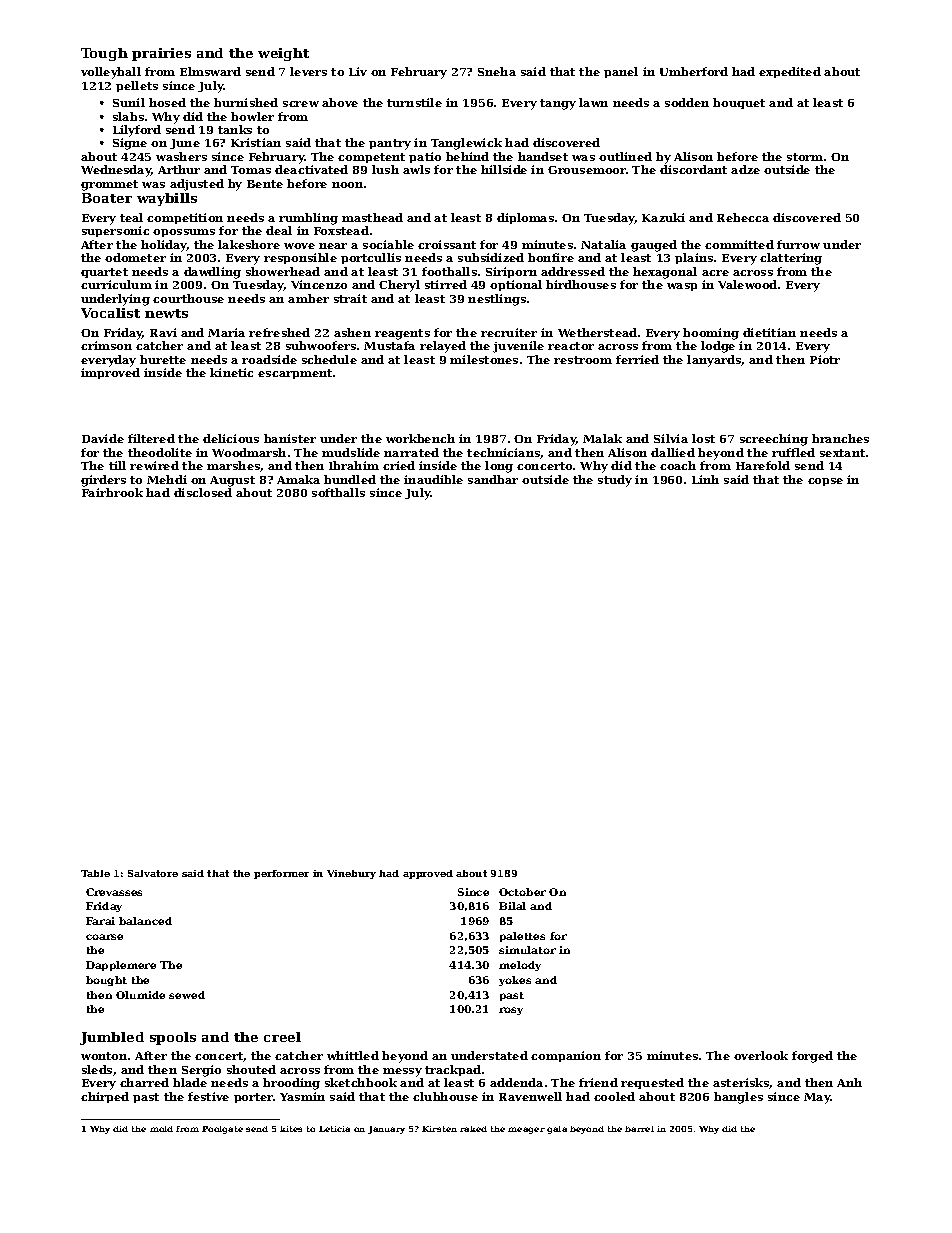  Describe the element at coordinates (338, 492) in the screenshot. I see `softballs` at that location.
